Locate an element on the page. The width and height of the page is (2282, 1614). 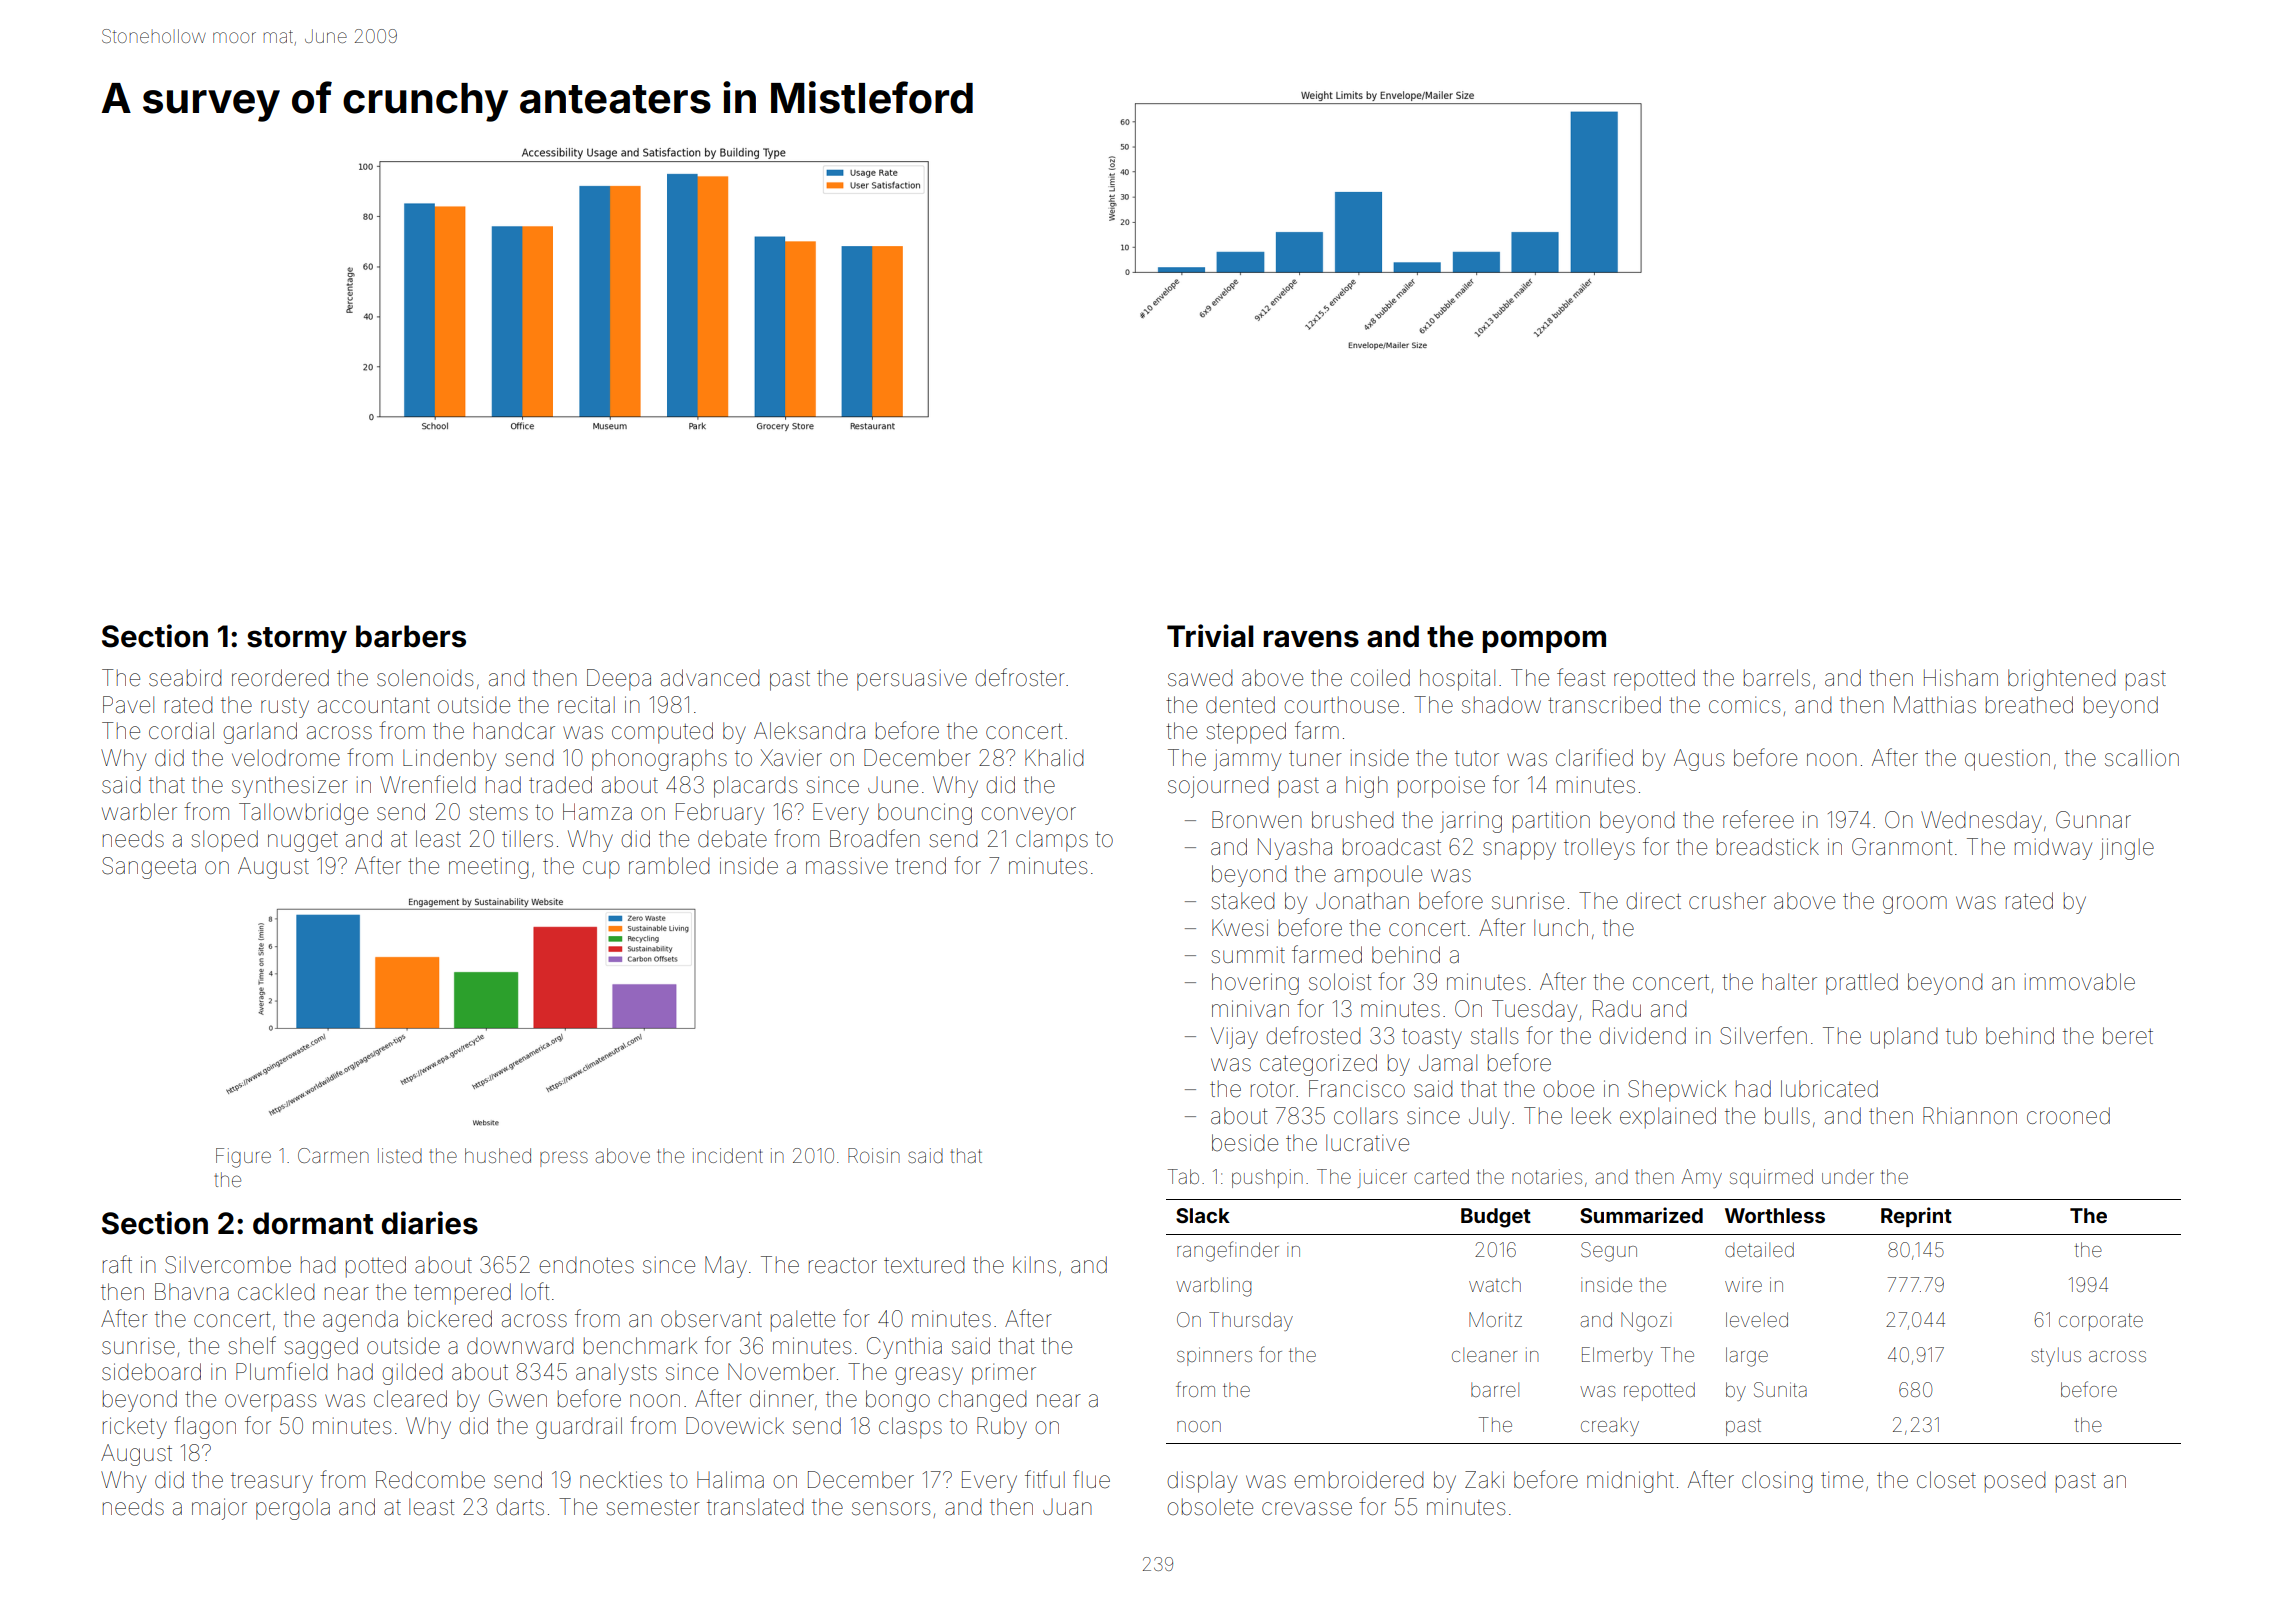
hovering is located at coordinates (1255, 984).
